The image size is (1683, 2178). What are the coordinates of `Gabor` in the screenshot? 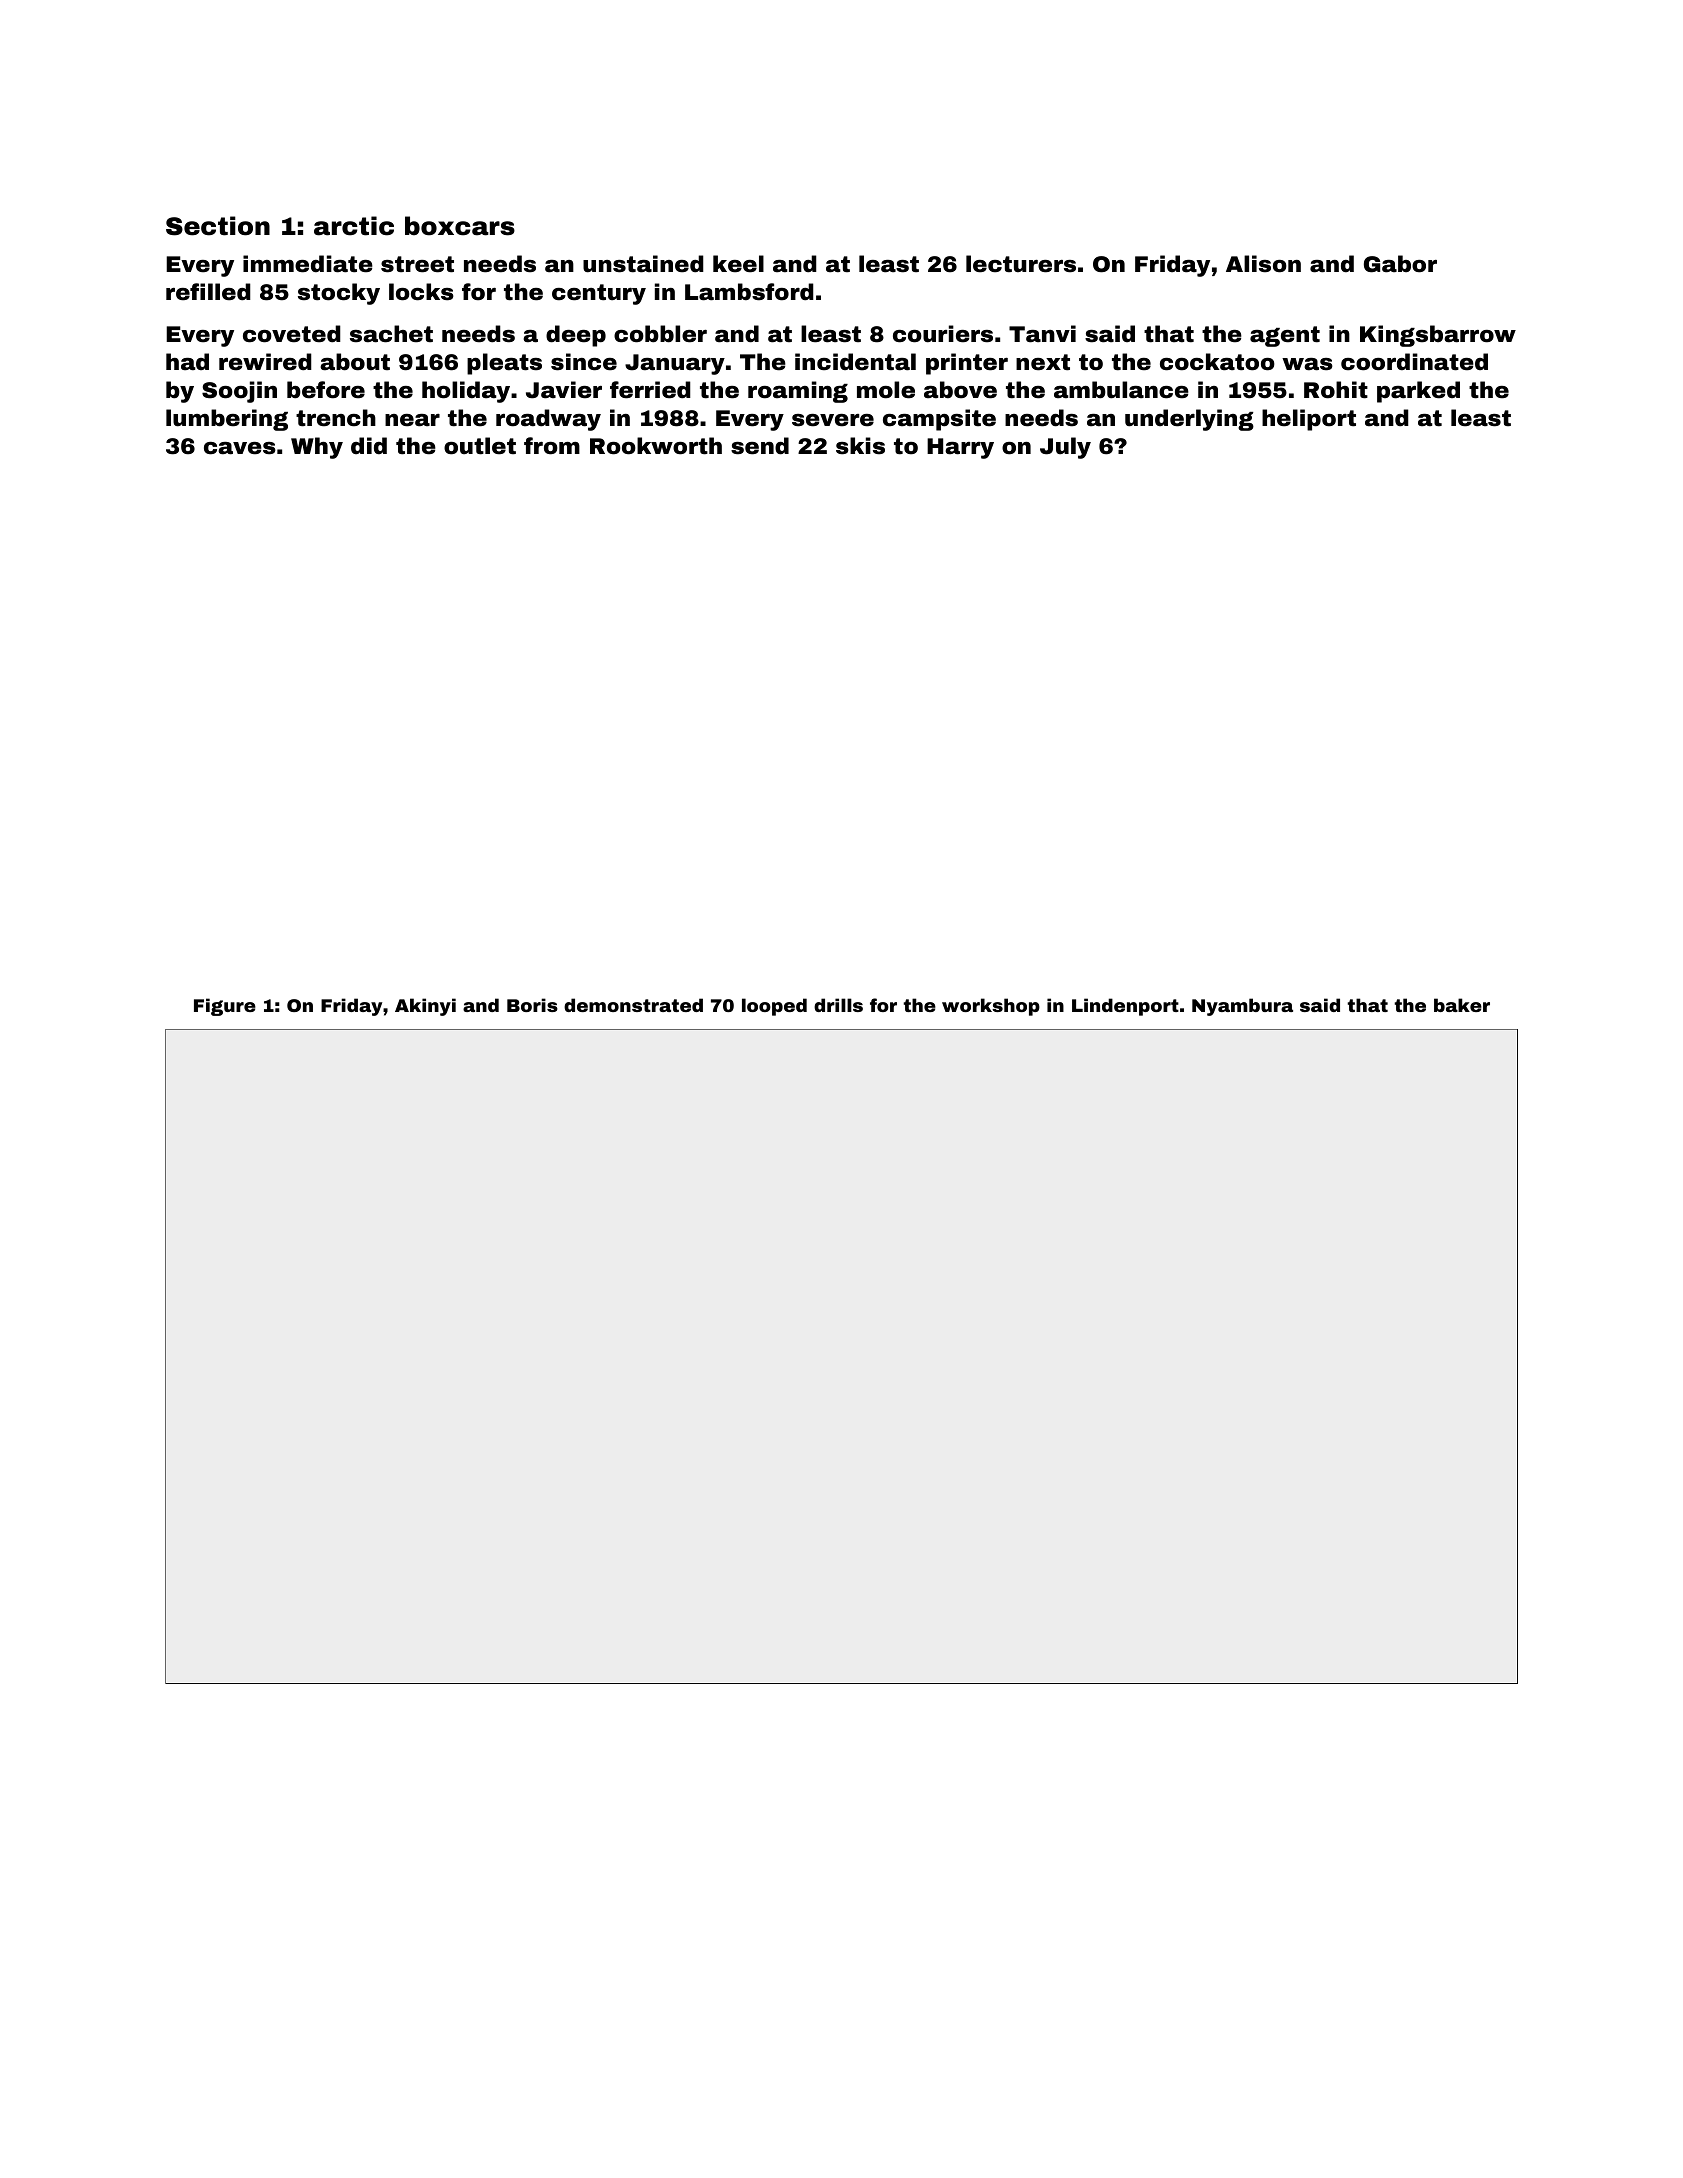 It's located at (1400, 264).
